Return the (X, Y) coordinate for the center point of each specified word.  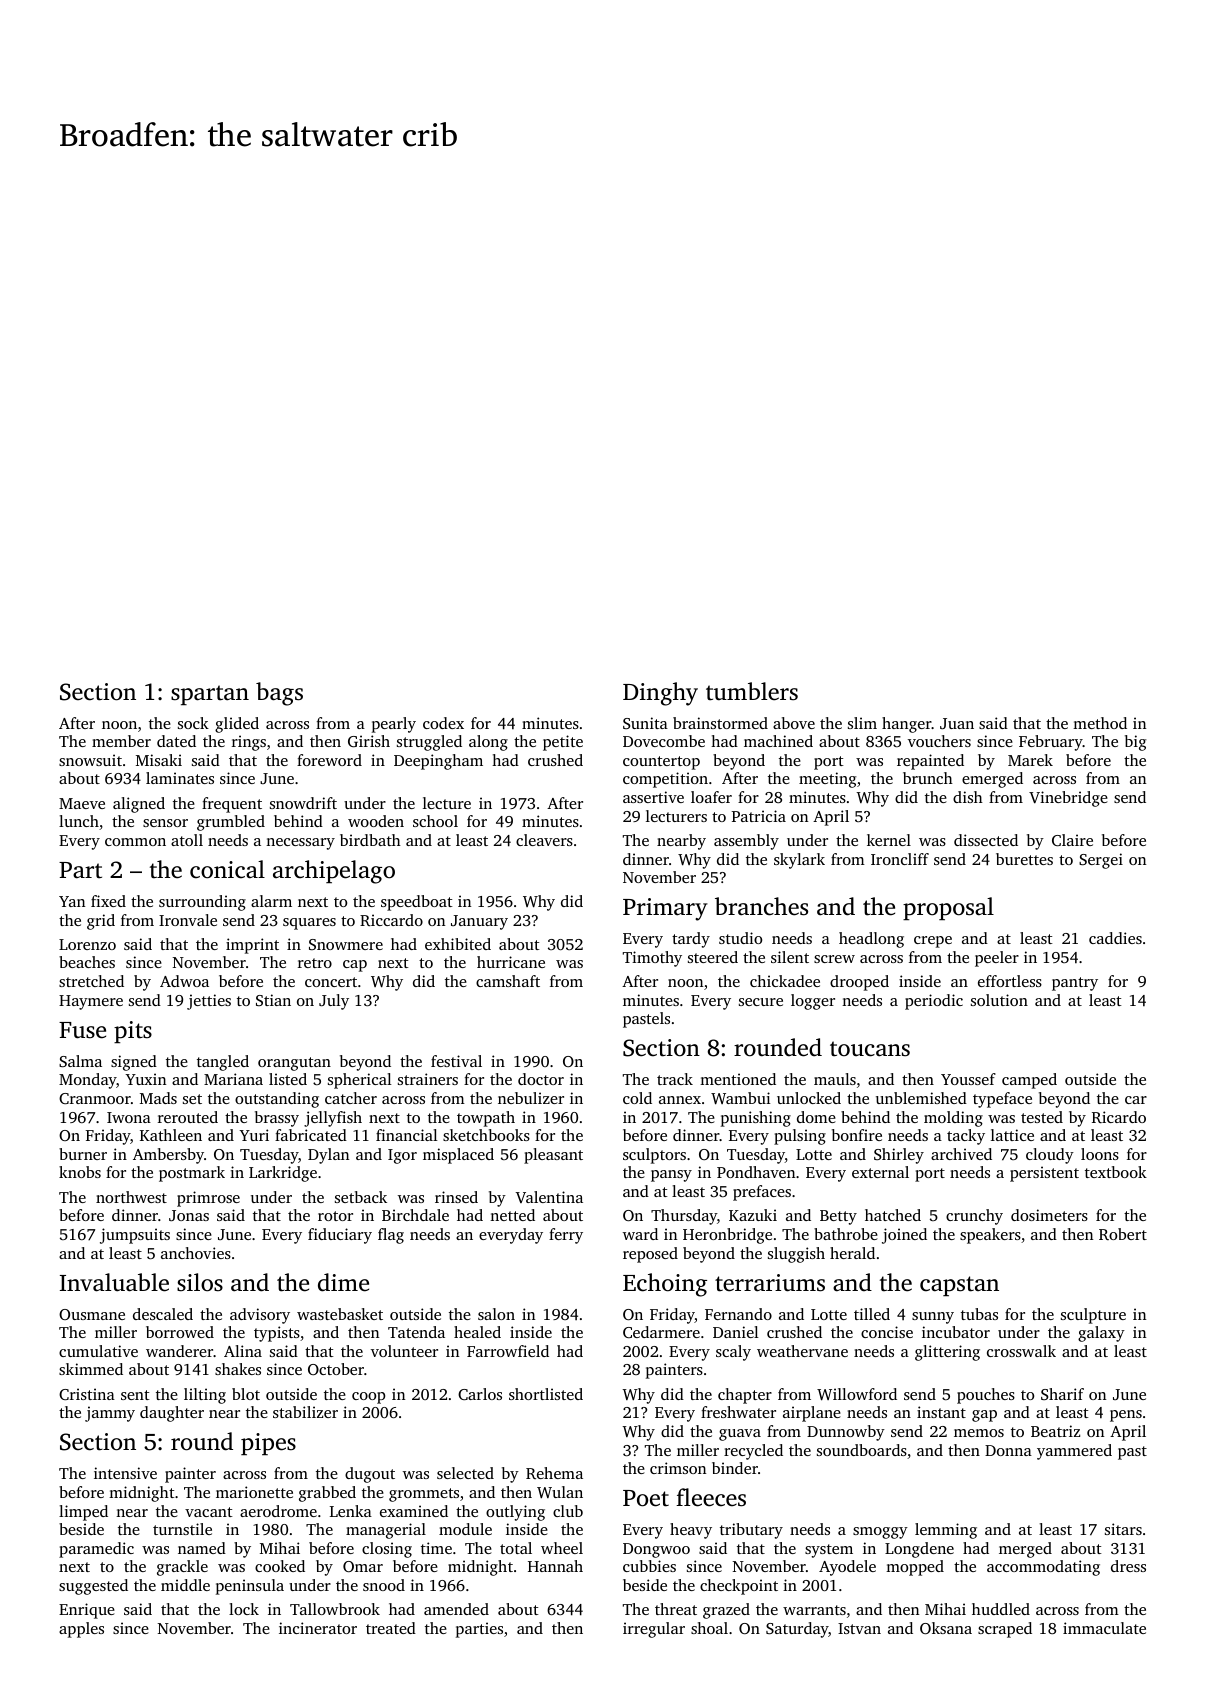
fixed (108, 901)
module (465, 1529)
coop (368, 1398)
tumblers (752, 691)
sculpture (1093, 1316)
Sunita (645, 723)
